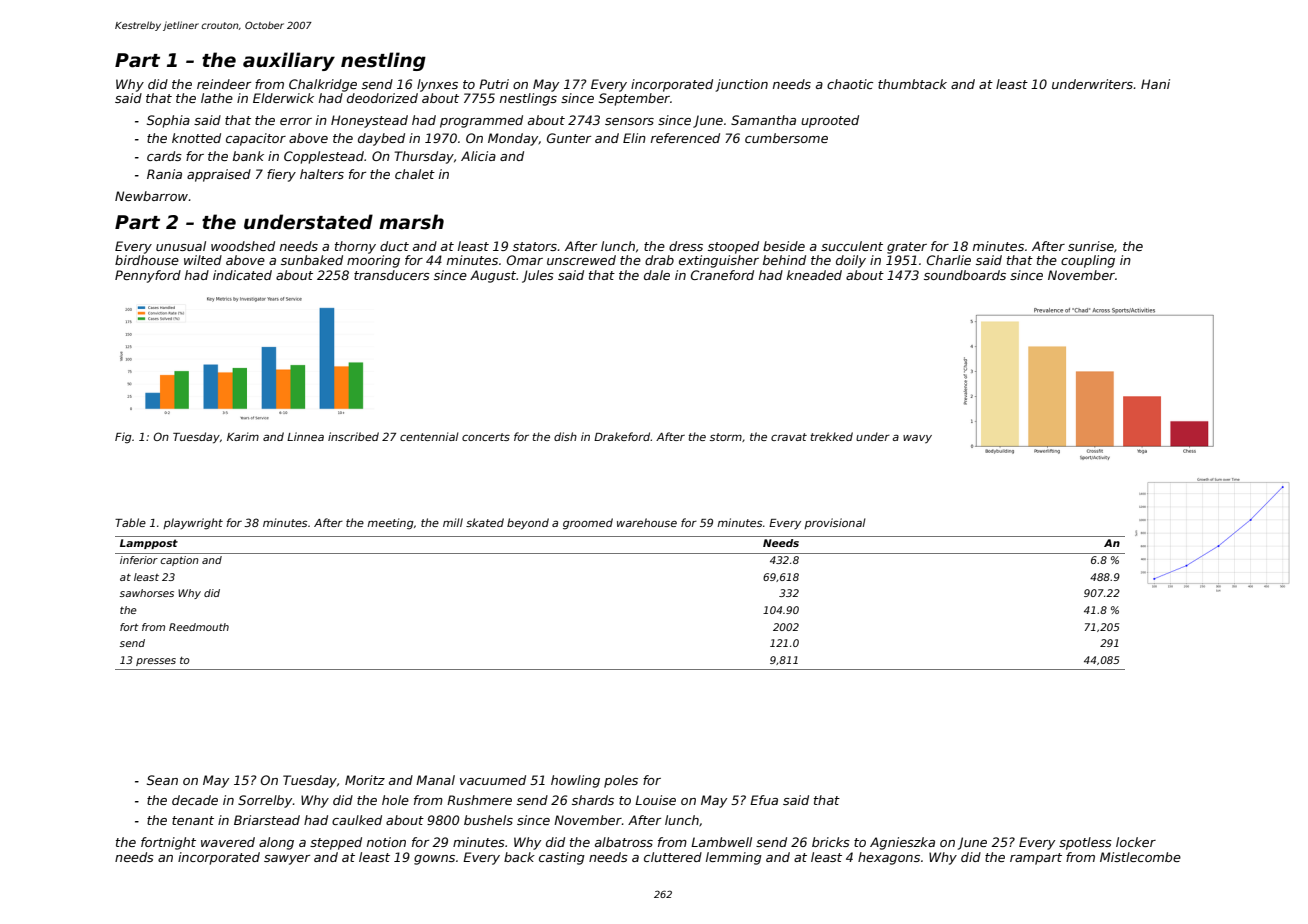  I want to click on auxiliary, so click(289, 61).
